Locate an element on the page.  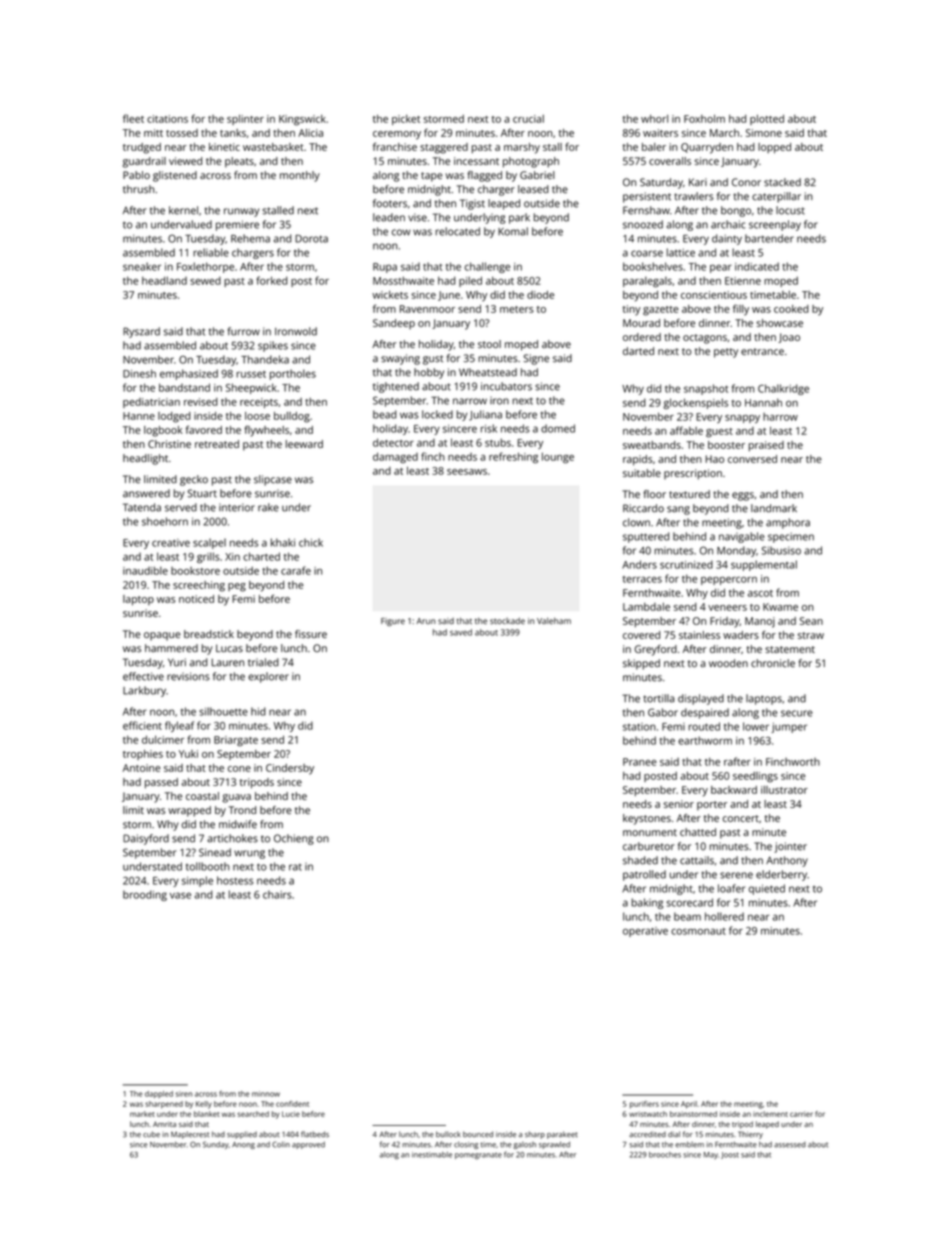
chairs is located at coordinates (277, 894).
